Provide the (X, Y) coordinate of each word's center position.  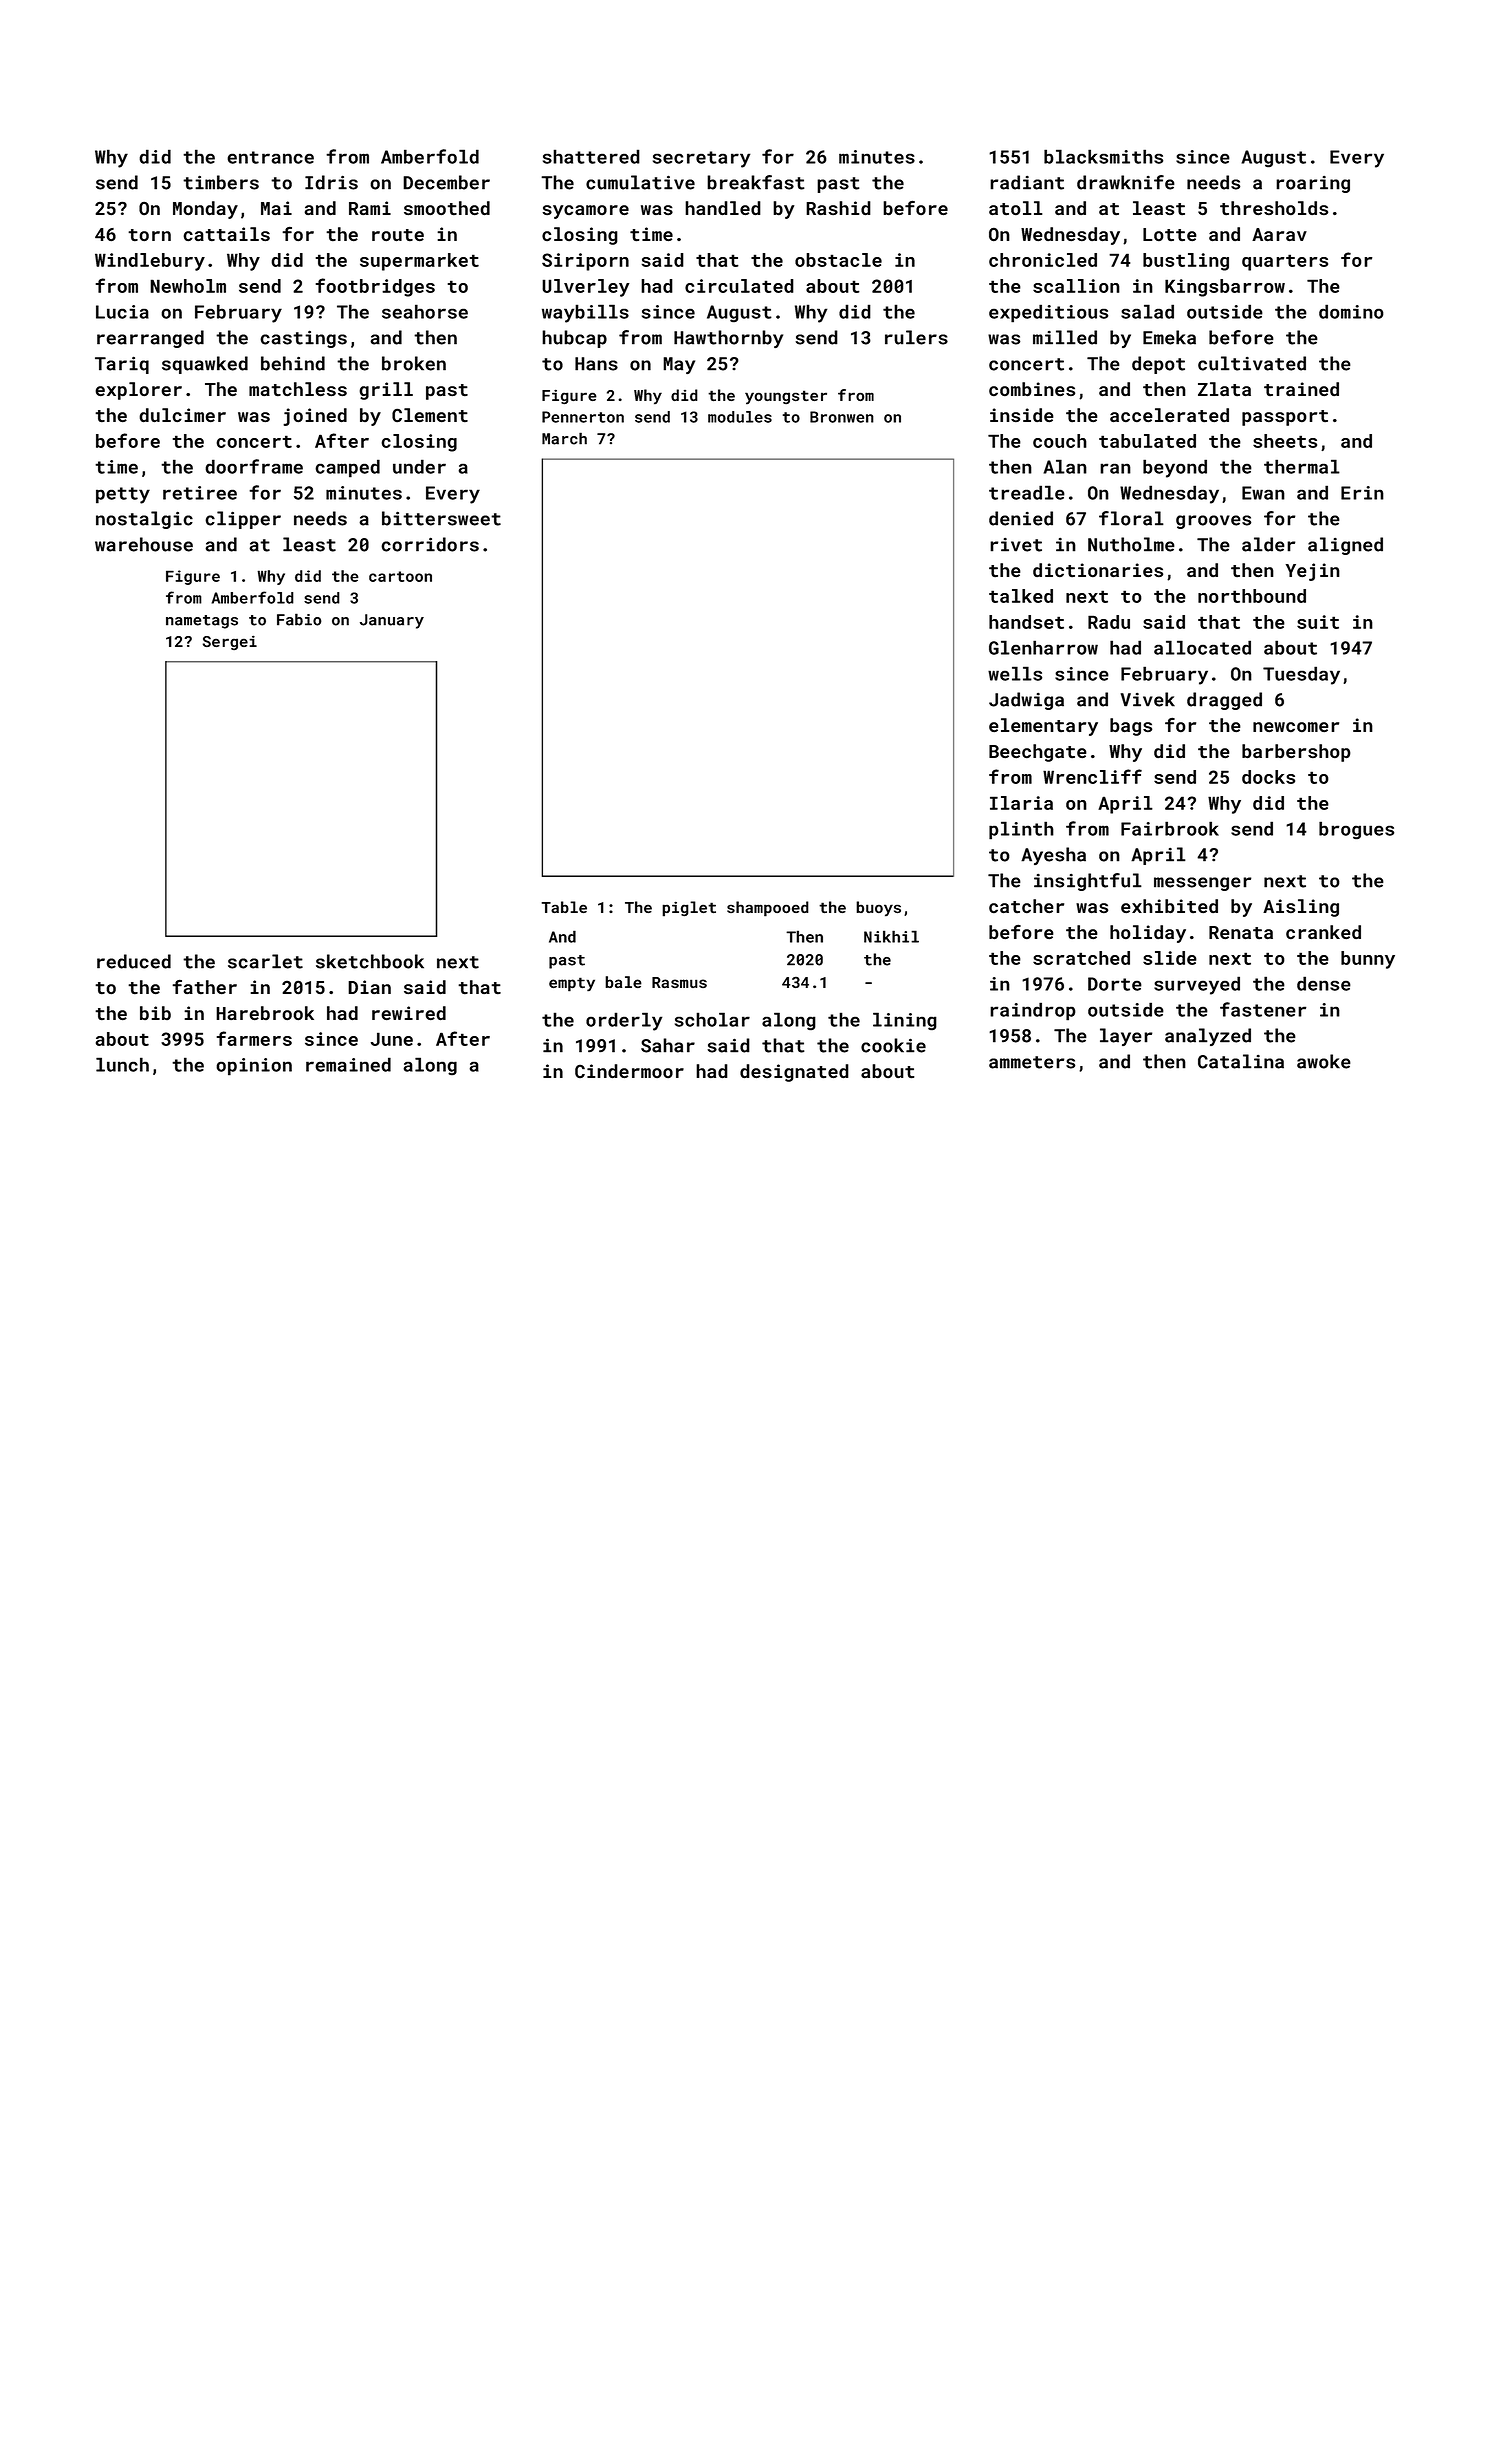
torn (149, 235)
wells (1015, 673)
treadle (1027, 492)
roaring (1313, 184)
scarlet (265, 961)
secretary (701, 159)
